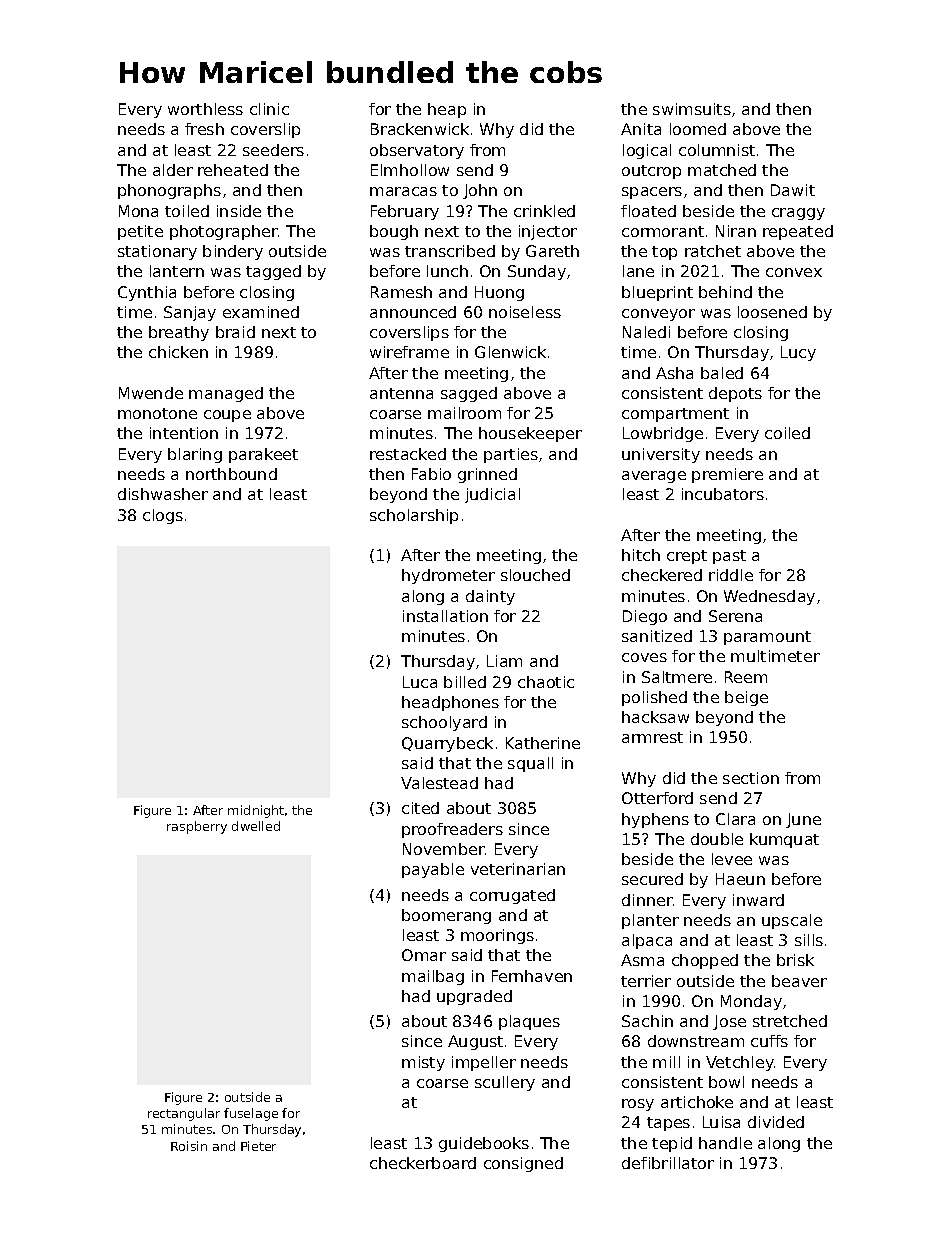 Image resolution: width=952 pixels, height=1233 pixels. I want to click on swimsuits, so click(692, 109).
